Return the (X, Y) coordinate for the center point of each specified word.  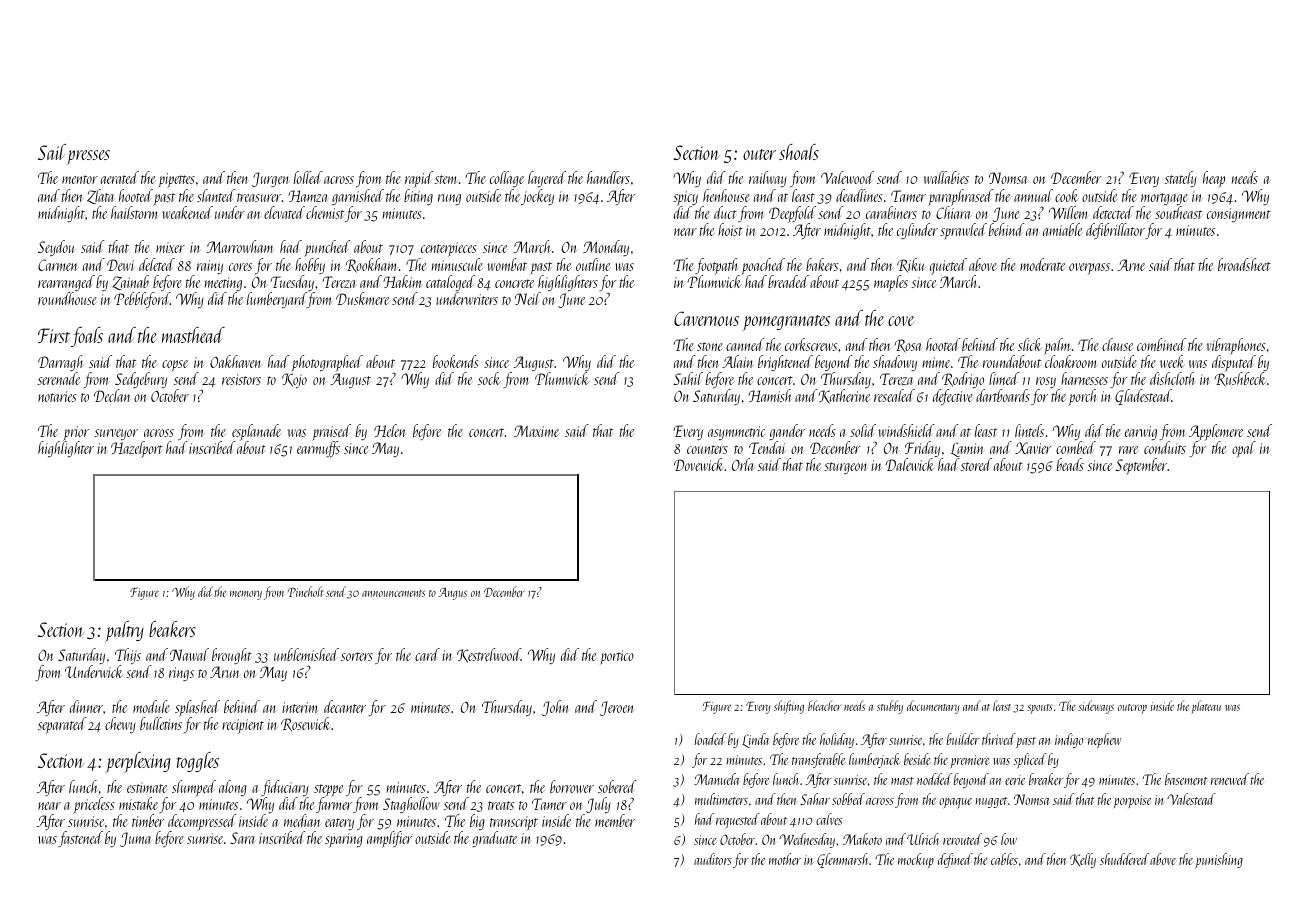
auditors (713, 859)
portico (617, 657)
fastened (80, 839)
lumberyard (277, 300)
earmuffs (318, 449)
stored (976, 464)
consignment (1239, 215)
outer (759, 154)
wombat (507, 264)
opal (1244, 449)
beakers (172, 629)
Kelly (1083, 860)
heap (1214, 179)
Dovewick (699, 464)
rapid (419, 179)
